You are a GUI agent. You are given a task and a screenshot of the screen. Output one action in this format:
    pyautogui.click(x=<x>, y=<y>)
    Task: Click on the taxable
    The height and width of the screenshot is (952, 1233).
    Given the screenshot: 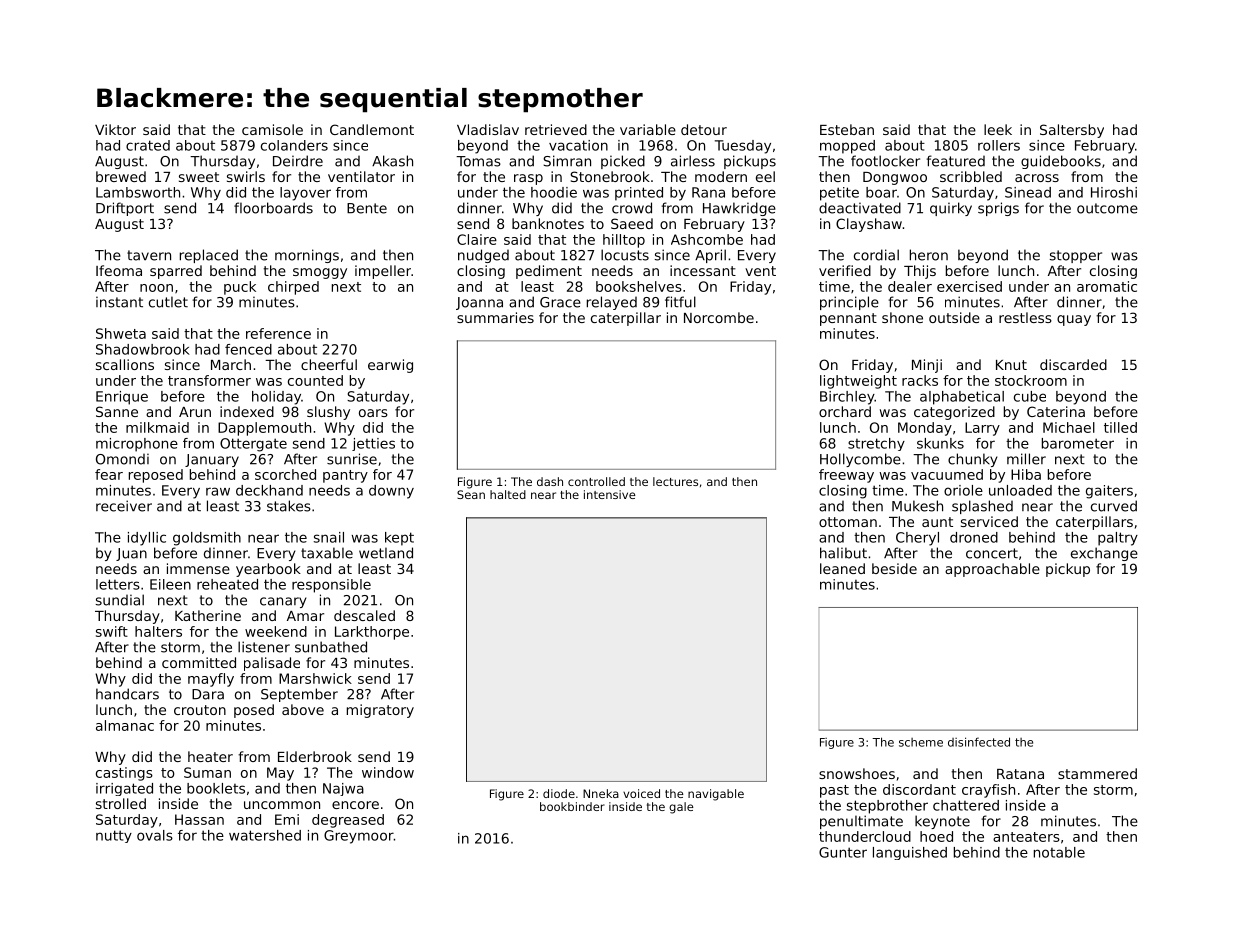 What is the action you would take?
    pyautogui.click(x=327, y=553)
